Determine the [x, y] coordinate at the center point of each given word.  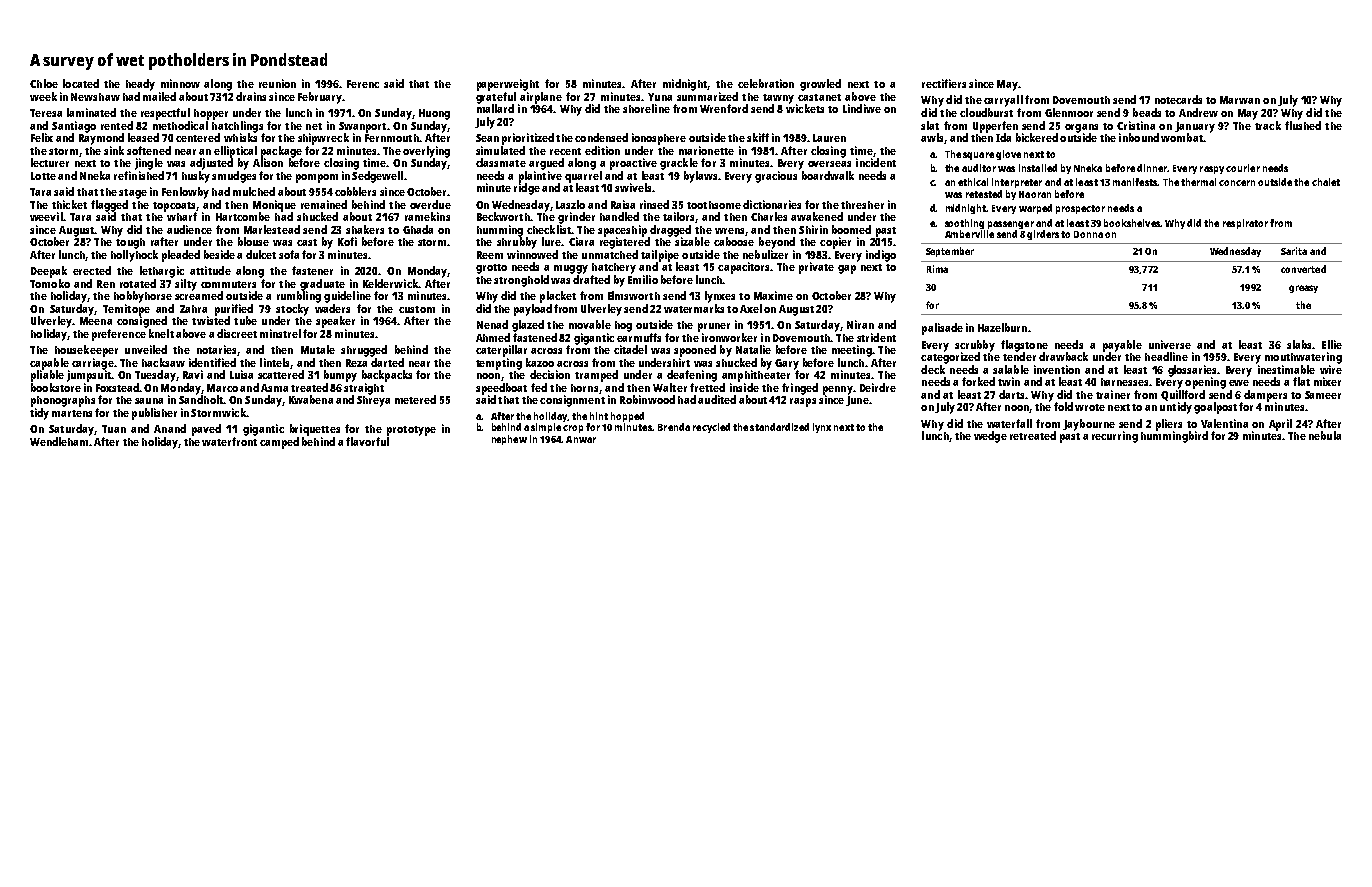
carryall [1003, 101]
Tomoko [50, 283]
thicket [69, 204]
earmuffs [639, 337]
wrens [729, 231]
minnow [180, 83]
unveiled [146, 349]
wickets [805, 108]
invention [1057, 369]
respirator [1245, 224]
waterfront [229, 441]
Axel [751, 308]
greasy [1303, 289]
